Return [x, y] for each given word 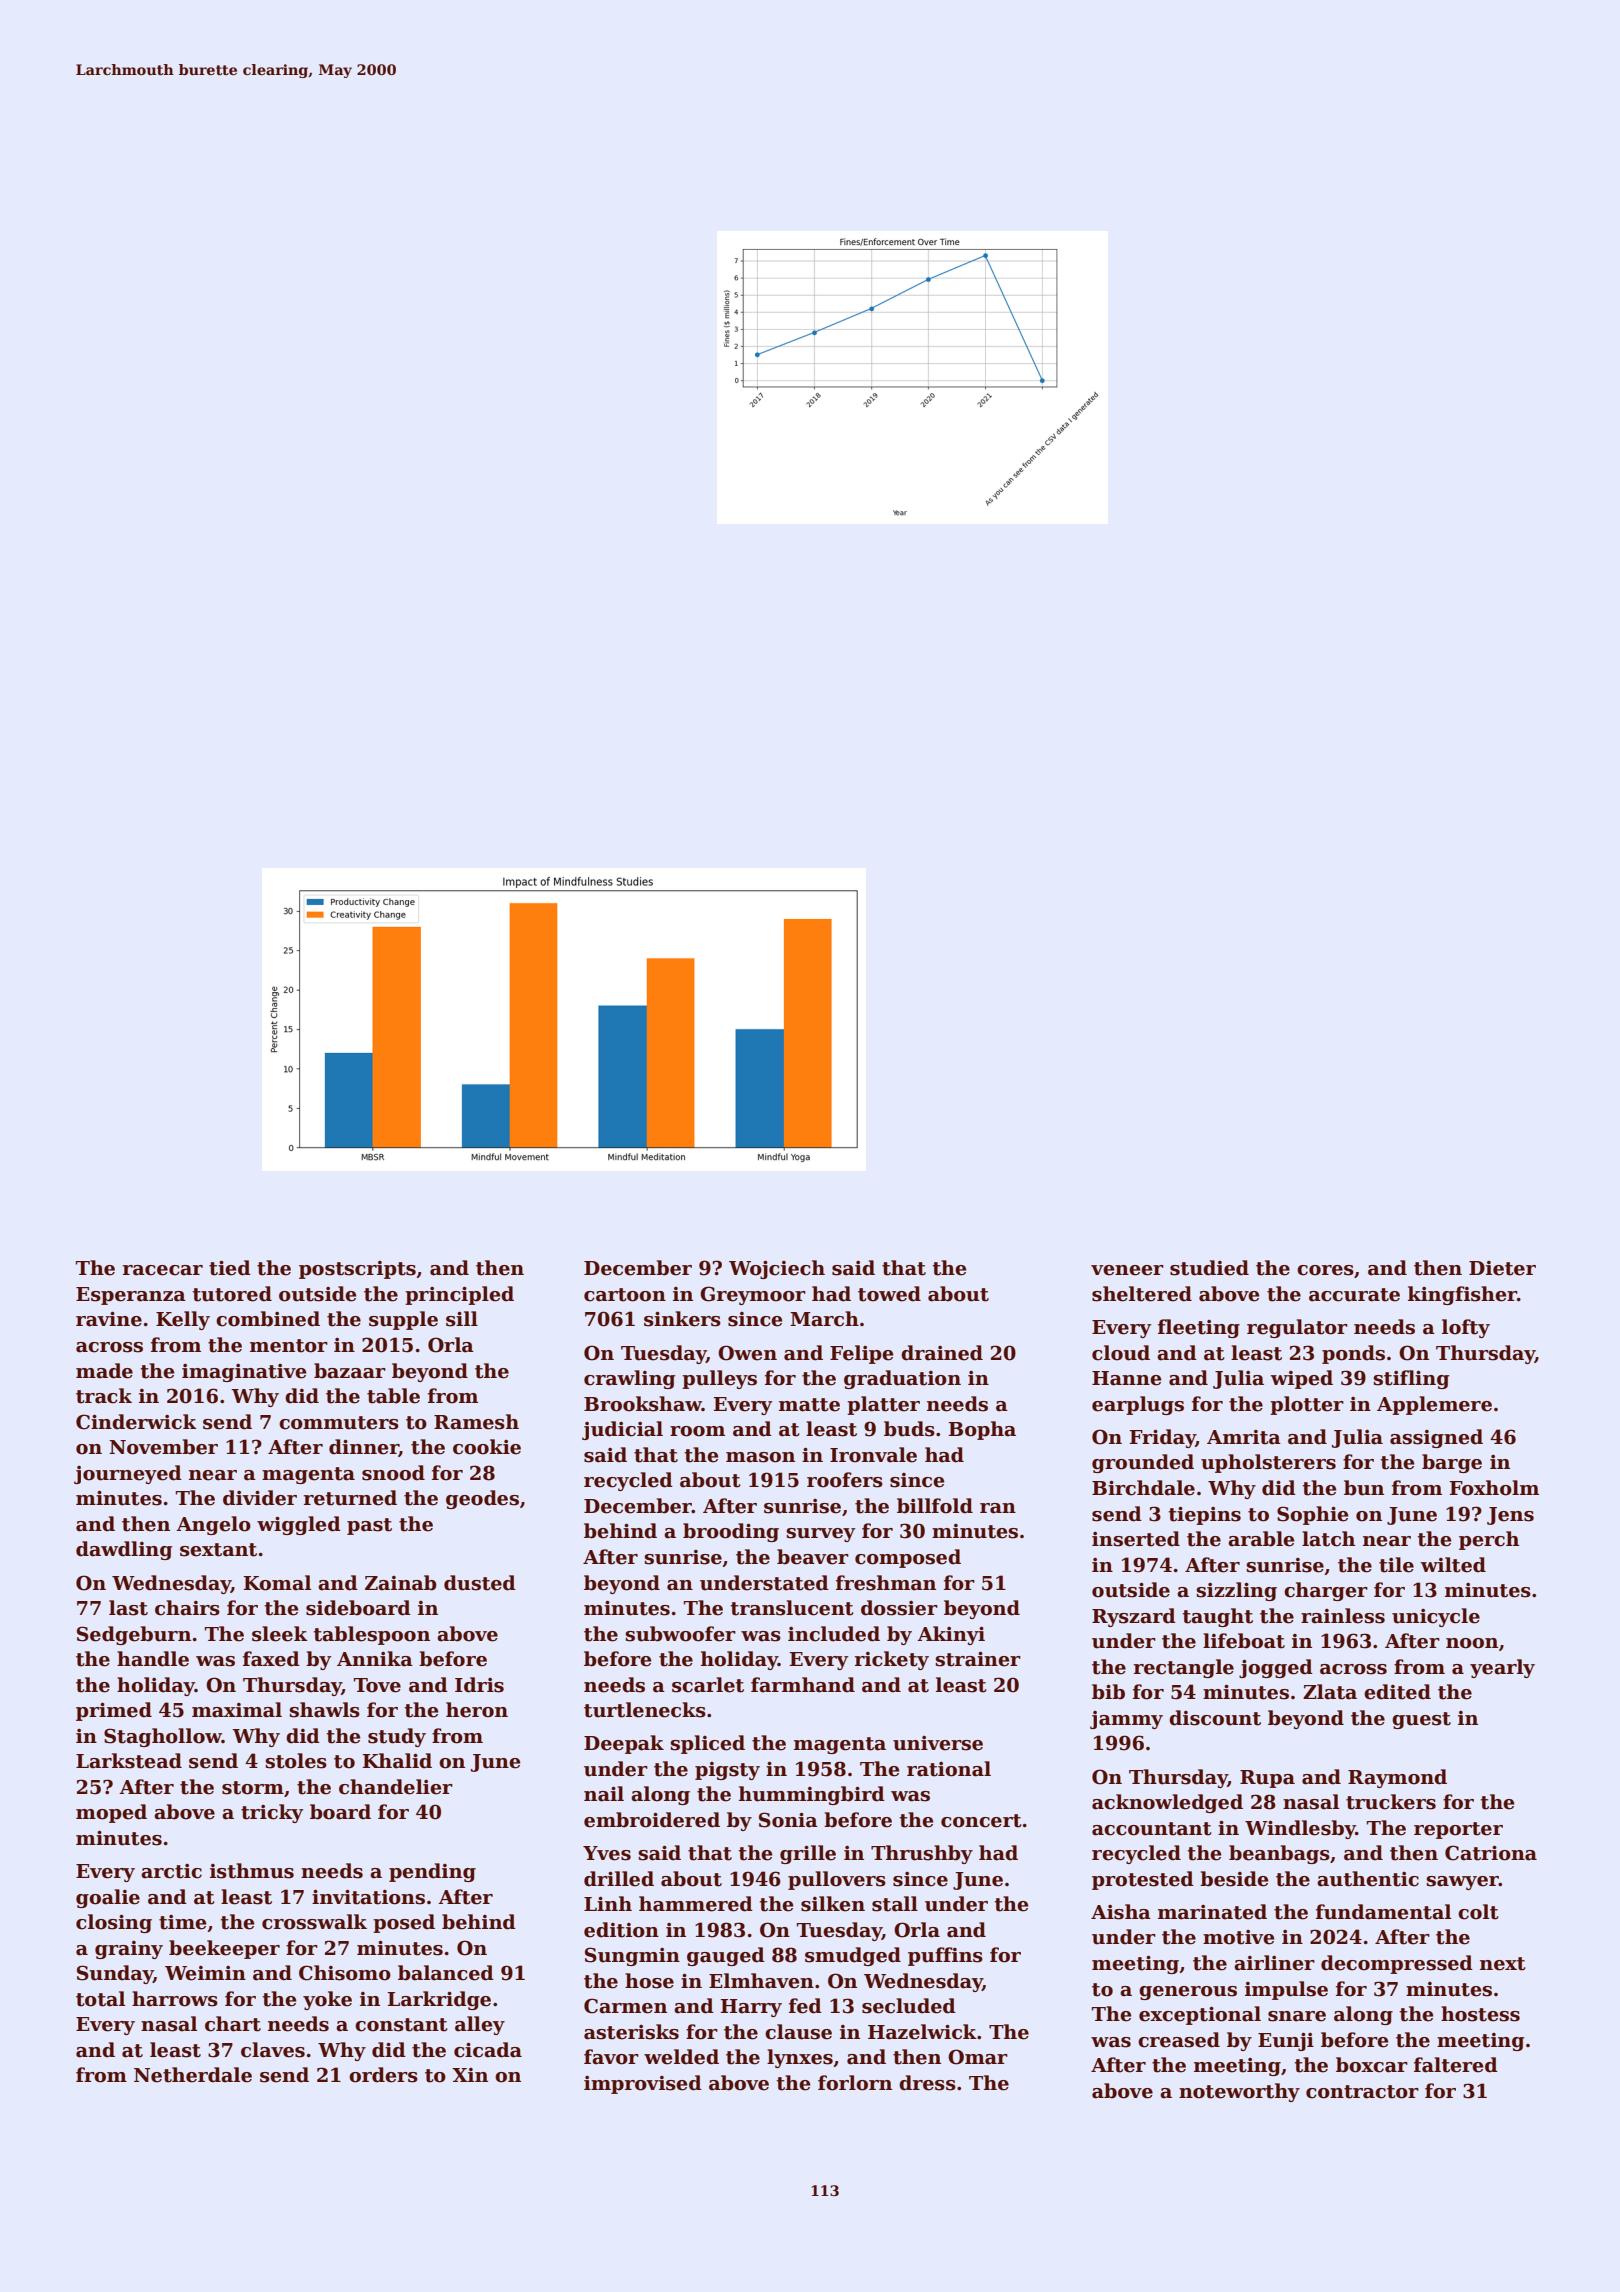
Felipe [862, 1354]
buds [909, 1429]
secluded [909, 2006]
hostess [1480, 2014]
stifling [1411, 1379]
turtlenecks [645, 1710]
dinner [364, 1448]
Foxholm [1494, 1488]
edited [1397, 1692]
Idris [479, 1685]
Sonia [788, 1820]
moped [111, 1813]
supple [403, 1320]
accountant [1152, 1829]
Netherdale [193, 2075]
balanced [446, 1973]
